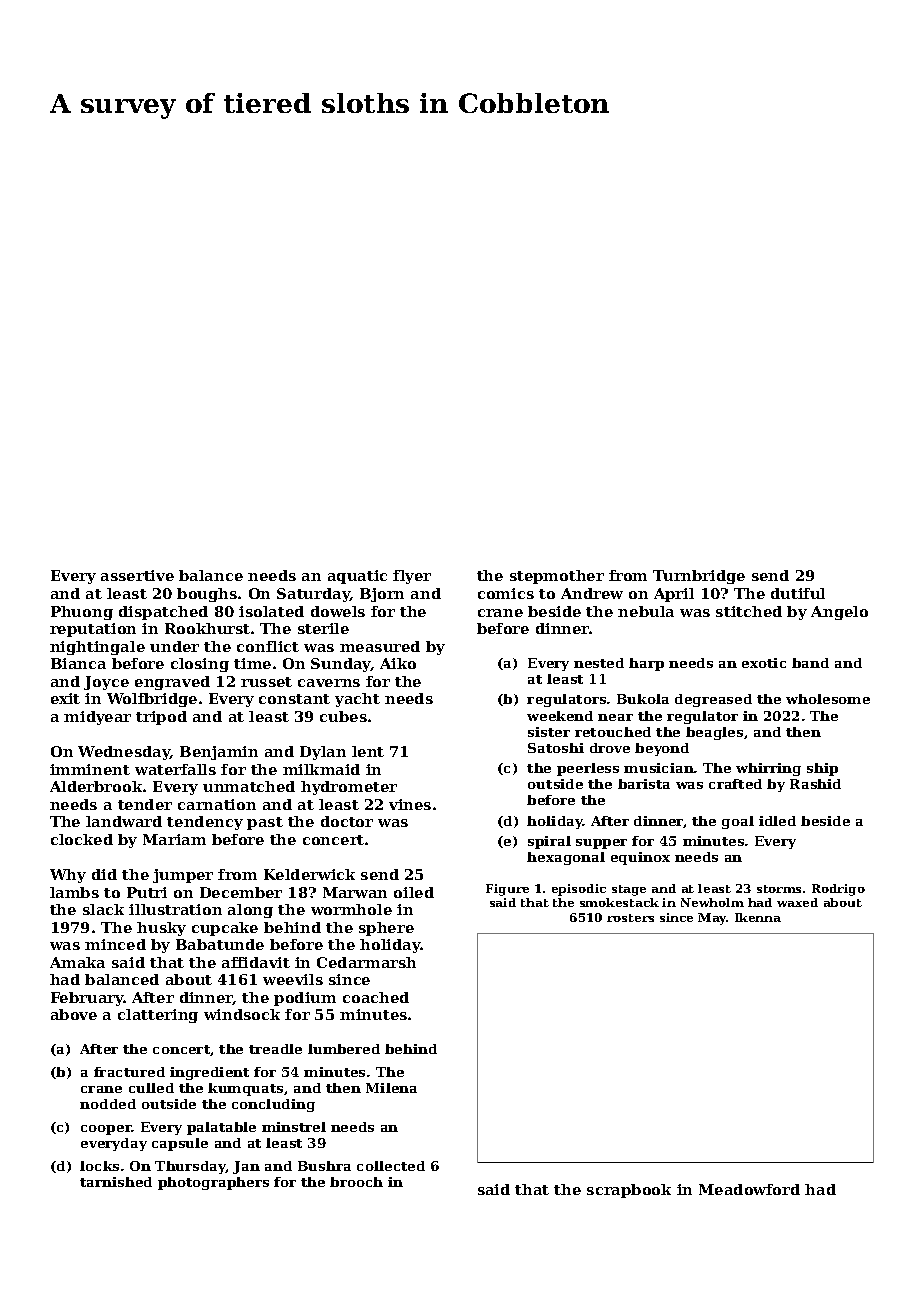 This screenshot has height=1308, width=924. What do you see at coordinates (714, 733) in the screenshot?
I see `beagles` at bounding box center [714, 733].
